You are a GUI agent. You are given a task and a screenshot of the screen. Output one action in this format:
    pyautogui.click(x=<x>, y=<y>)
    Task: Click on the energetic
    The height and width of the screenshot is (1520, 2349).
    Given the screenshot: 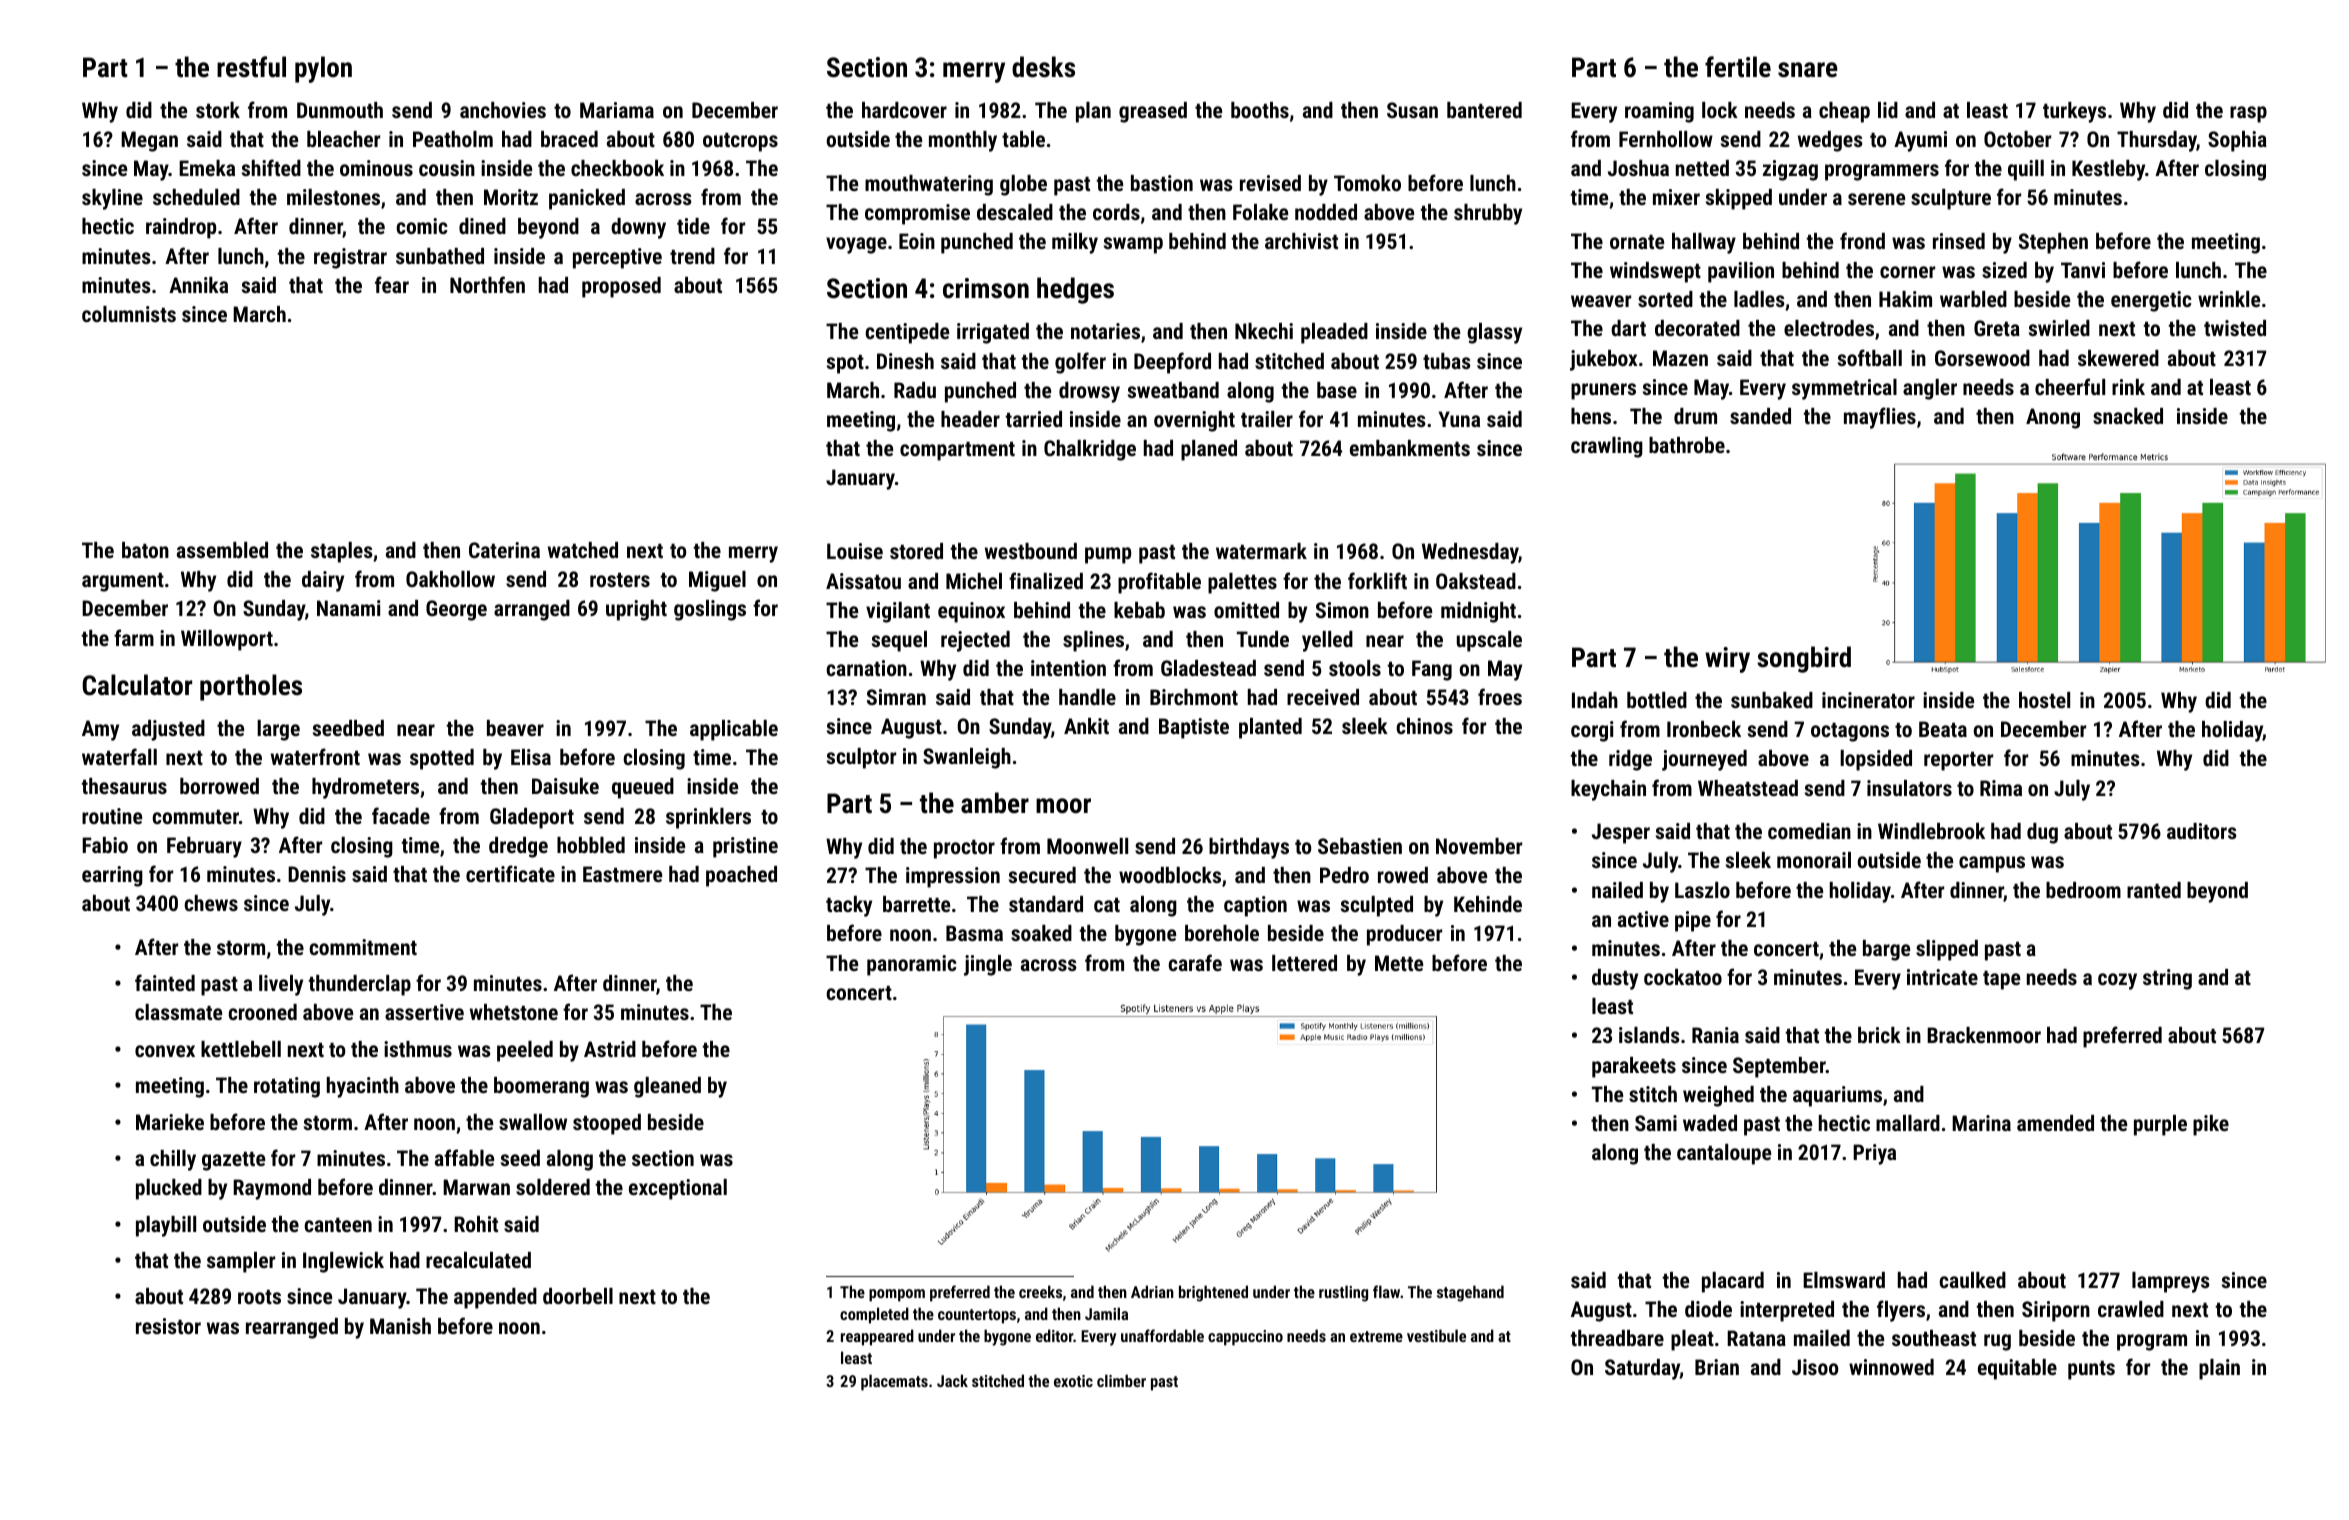 What is the action you would take?
    pyautogui.click(x=2151, y=301)
